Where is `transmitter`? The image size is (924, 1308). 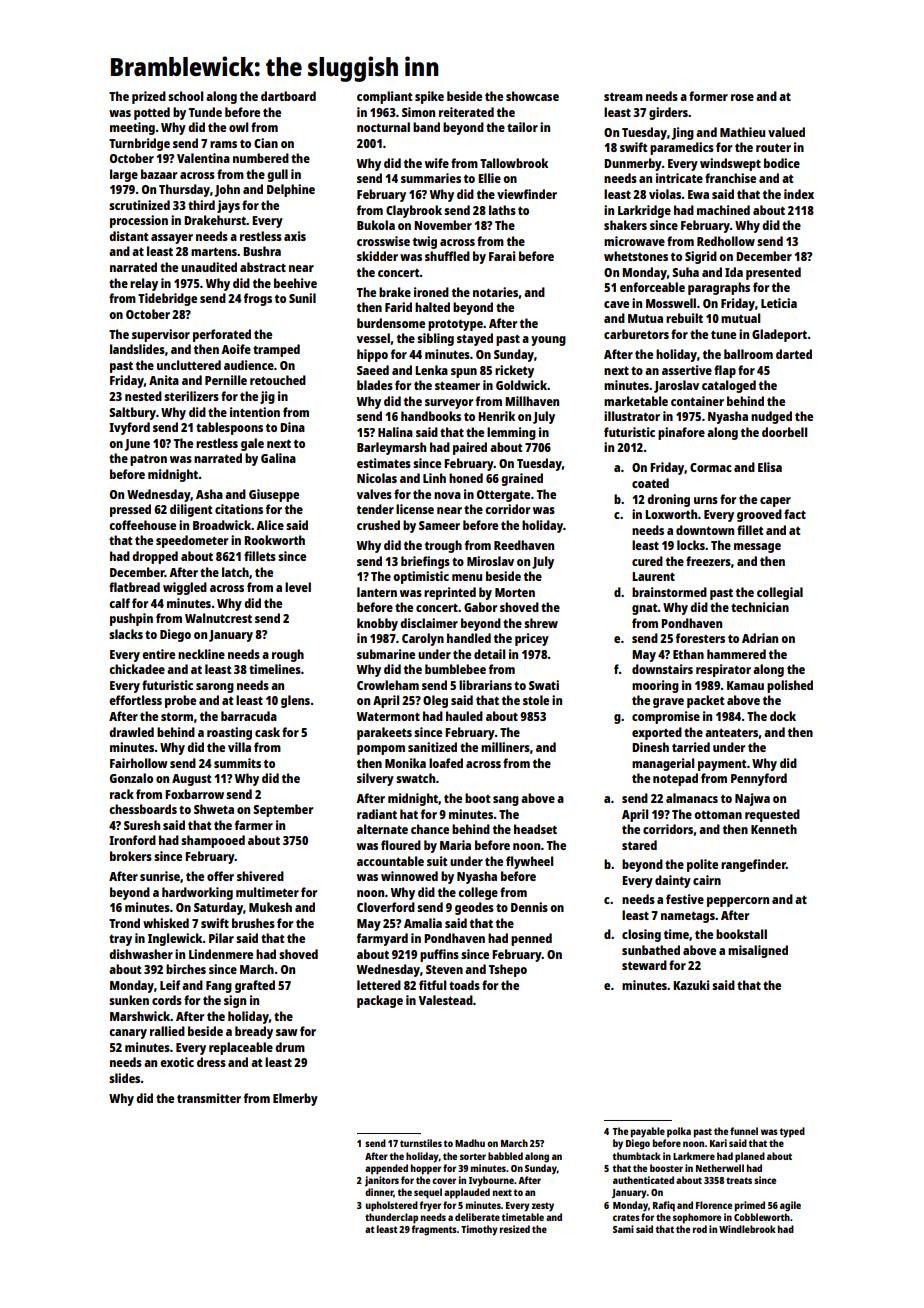 transmitter is located at coordinates (209, 1098).
